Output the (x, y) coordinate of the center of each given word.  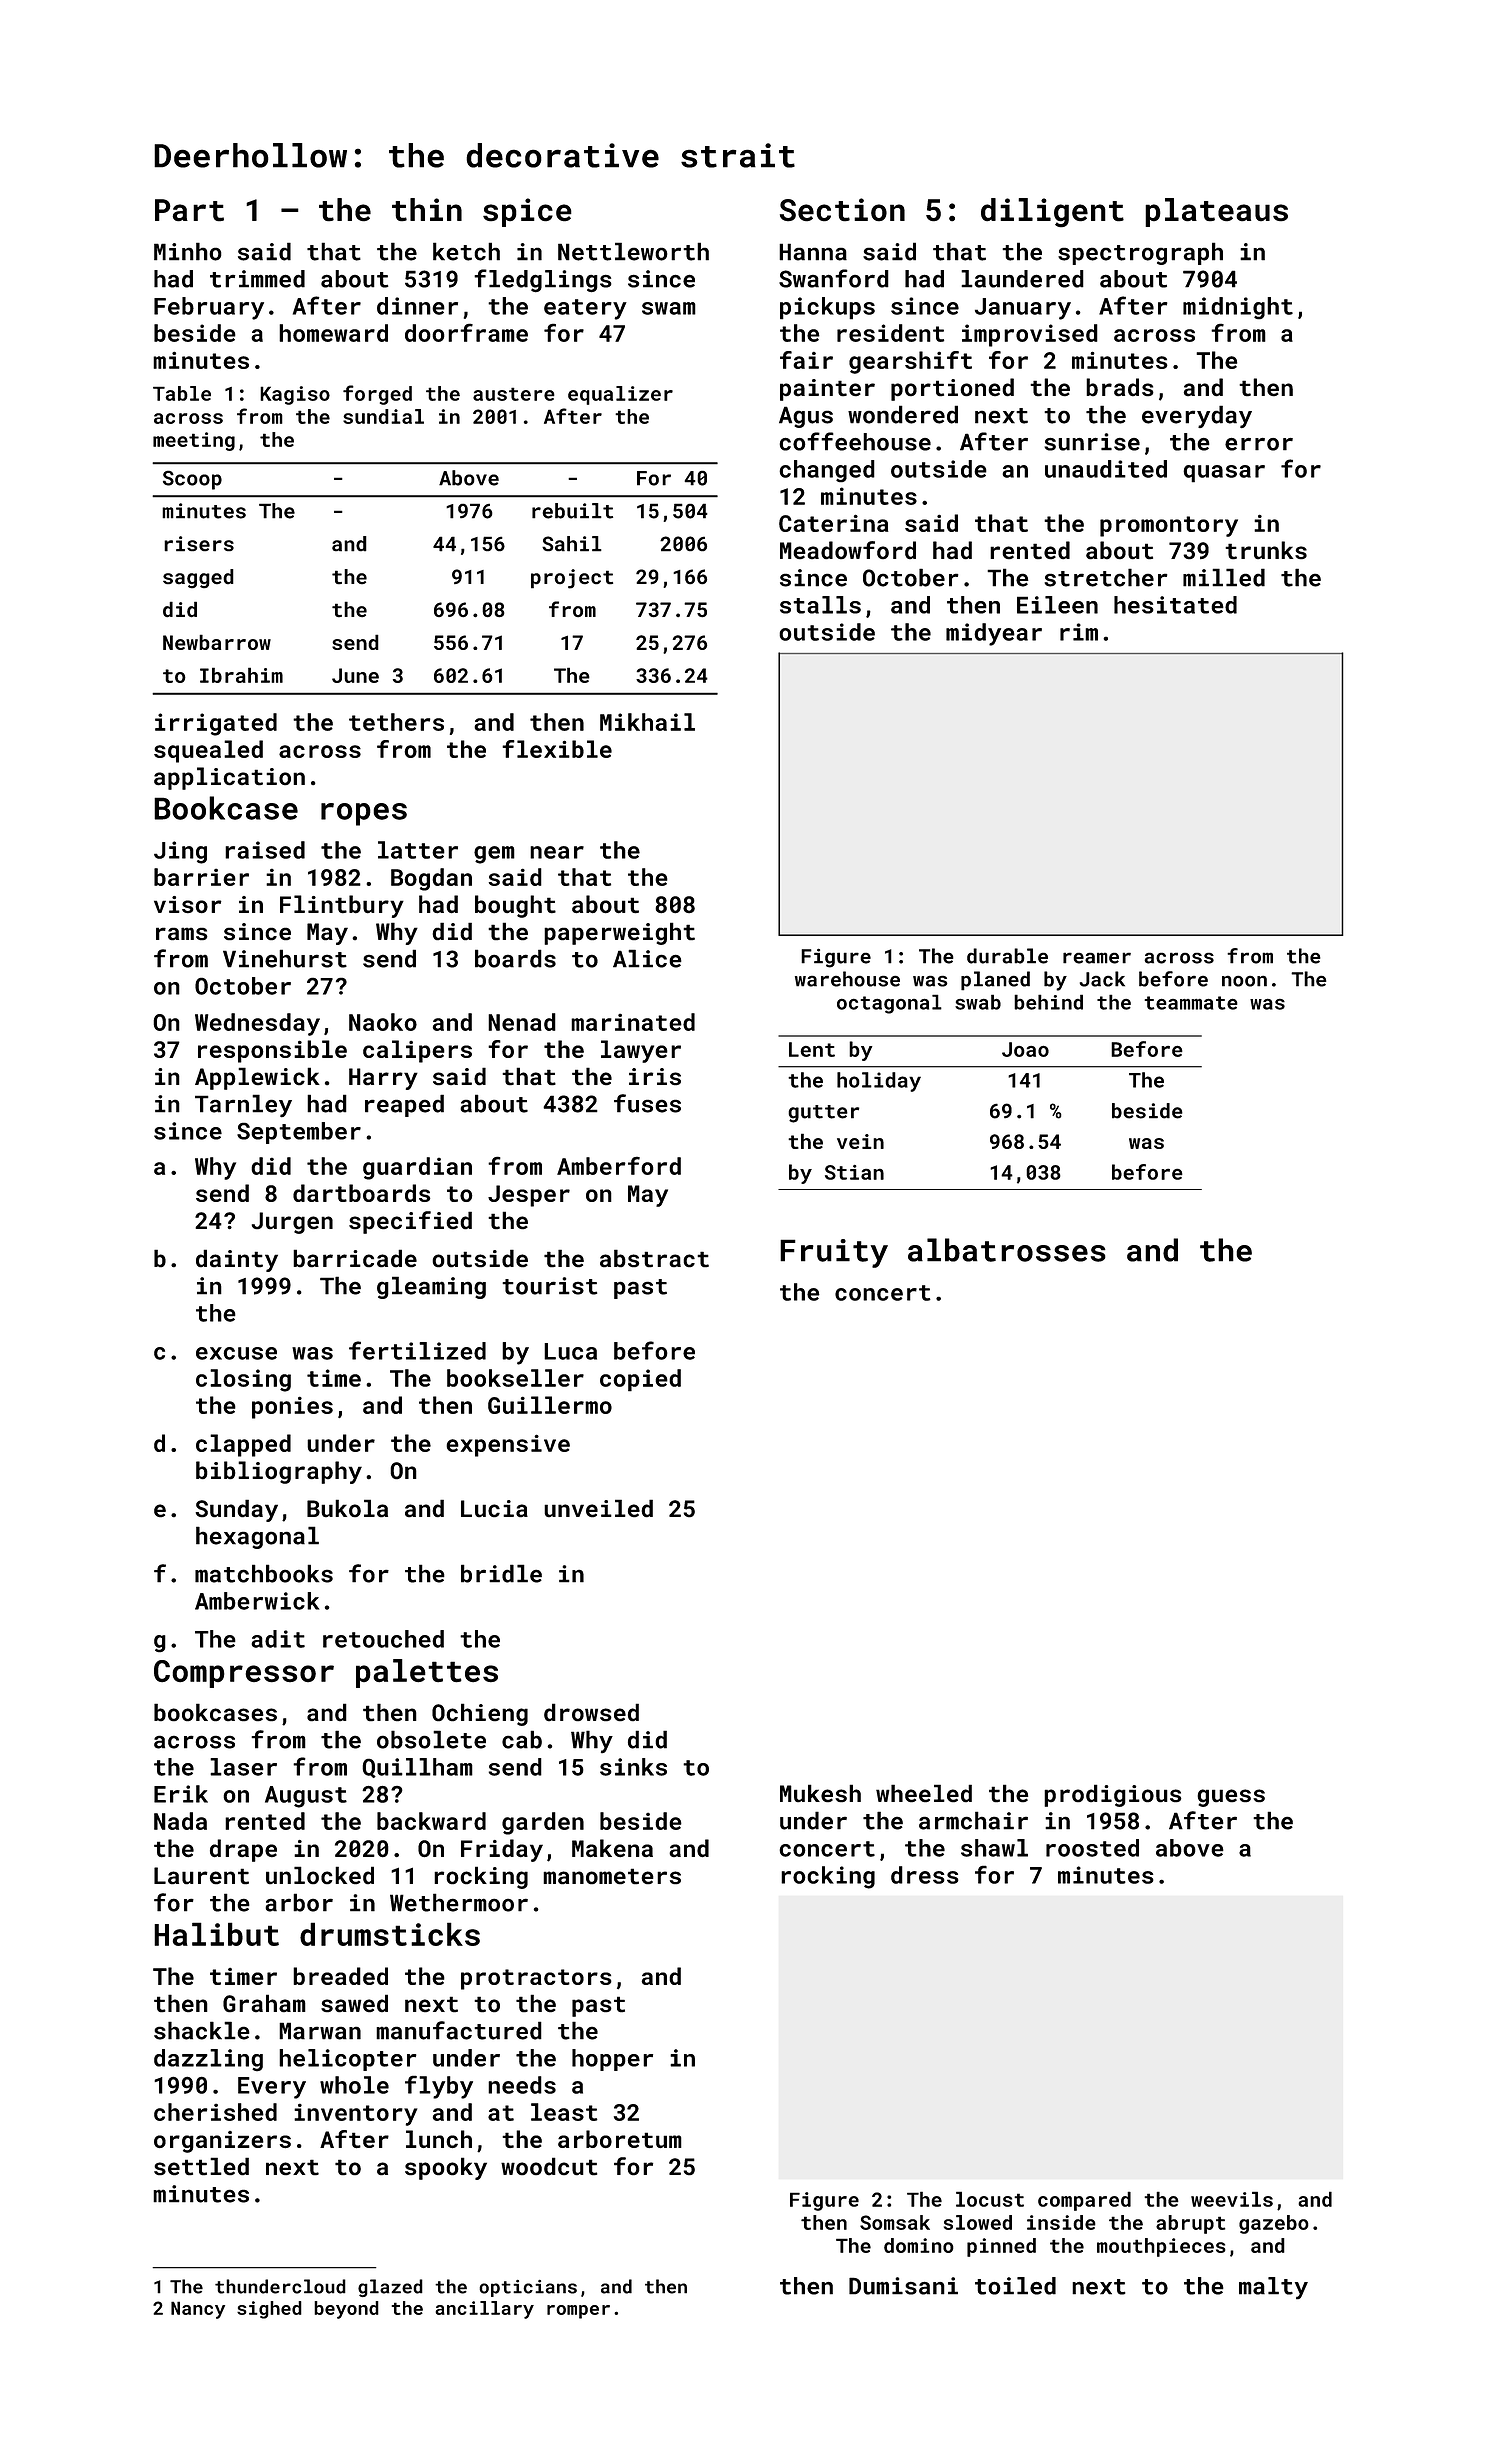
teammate (1191, 1003)
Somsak (895, 2222)
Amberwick (257, 1601)
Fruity (834, 1253)
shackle (202, 2030)
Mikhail (647, 722)
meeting (194, 441)
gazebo (1274, 2224)
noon (1244, 981)
